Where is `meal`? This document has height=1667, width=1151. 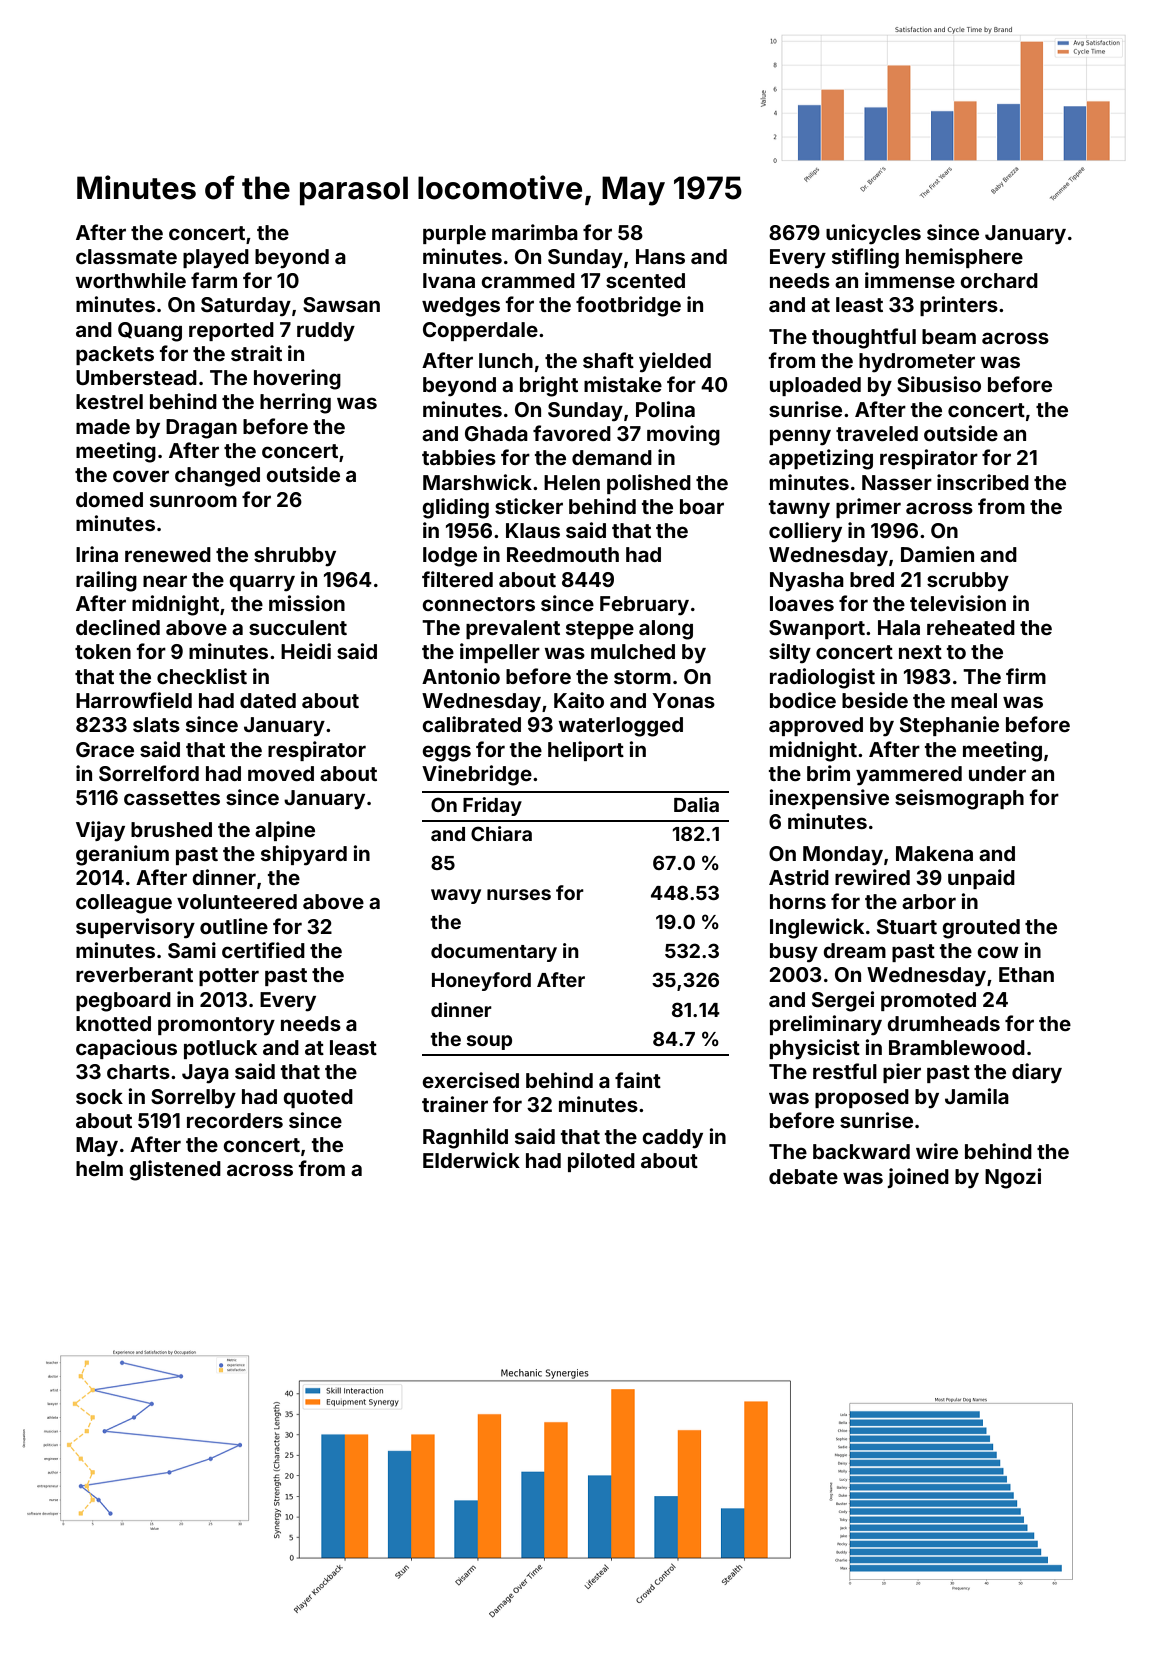
meal is located at coordinates (974, 700).
